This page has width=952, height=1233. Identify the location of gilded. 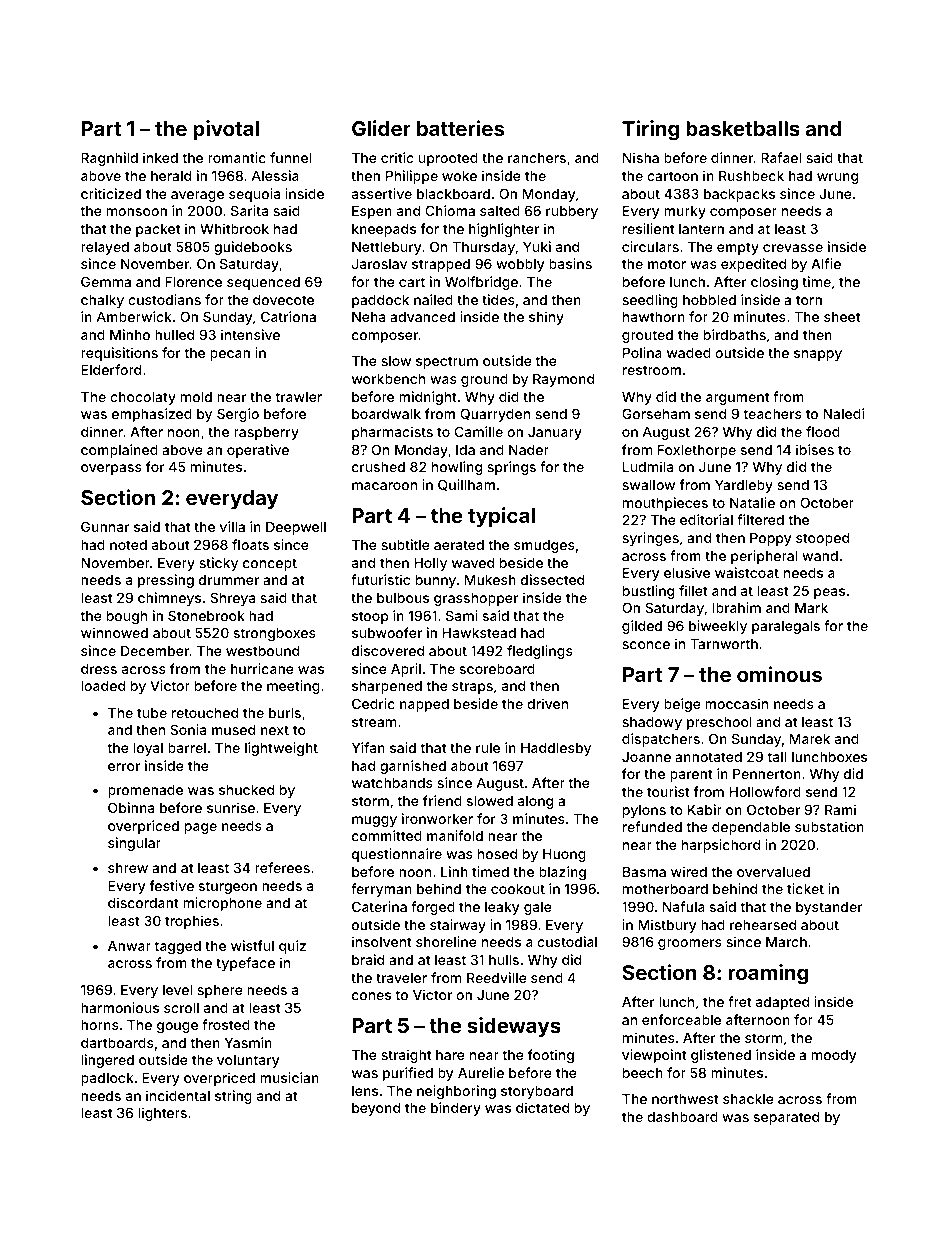
(642, 627).
